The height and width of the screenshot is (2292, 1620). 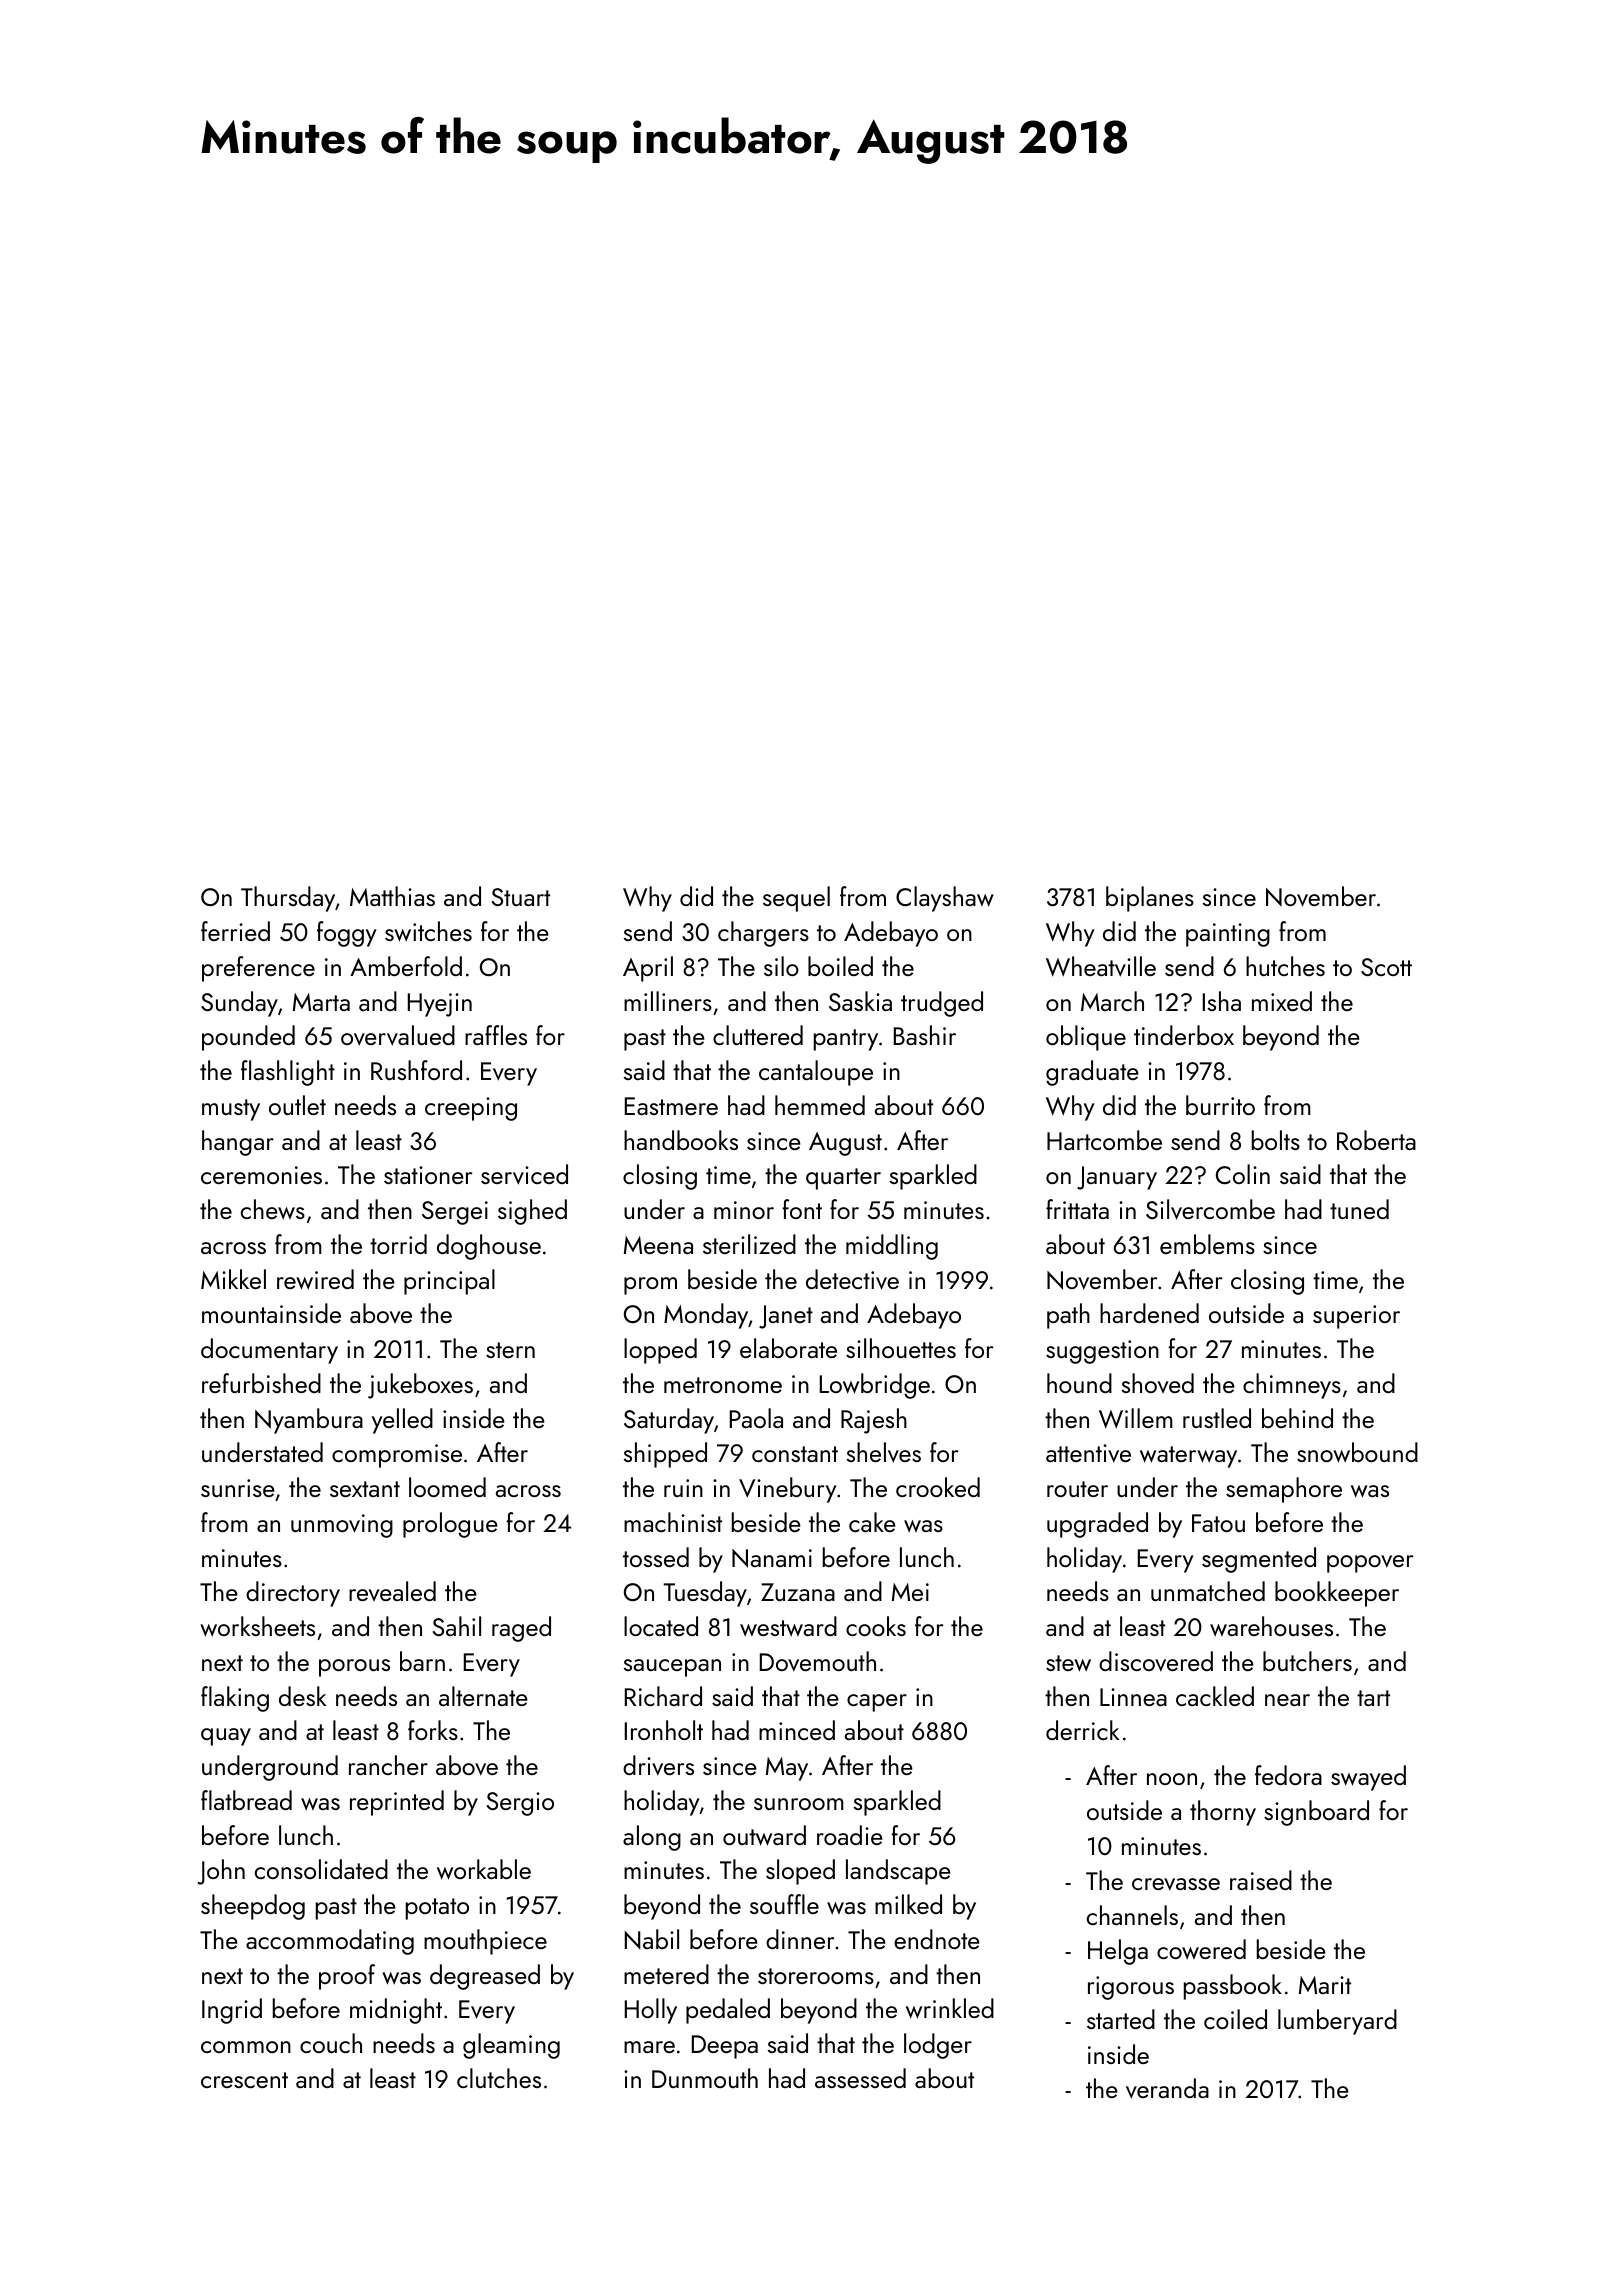 I want to click on sloped, so click(x=800, y=1872).
